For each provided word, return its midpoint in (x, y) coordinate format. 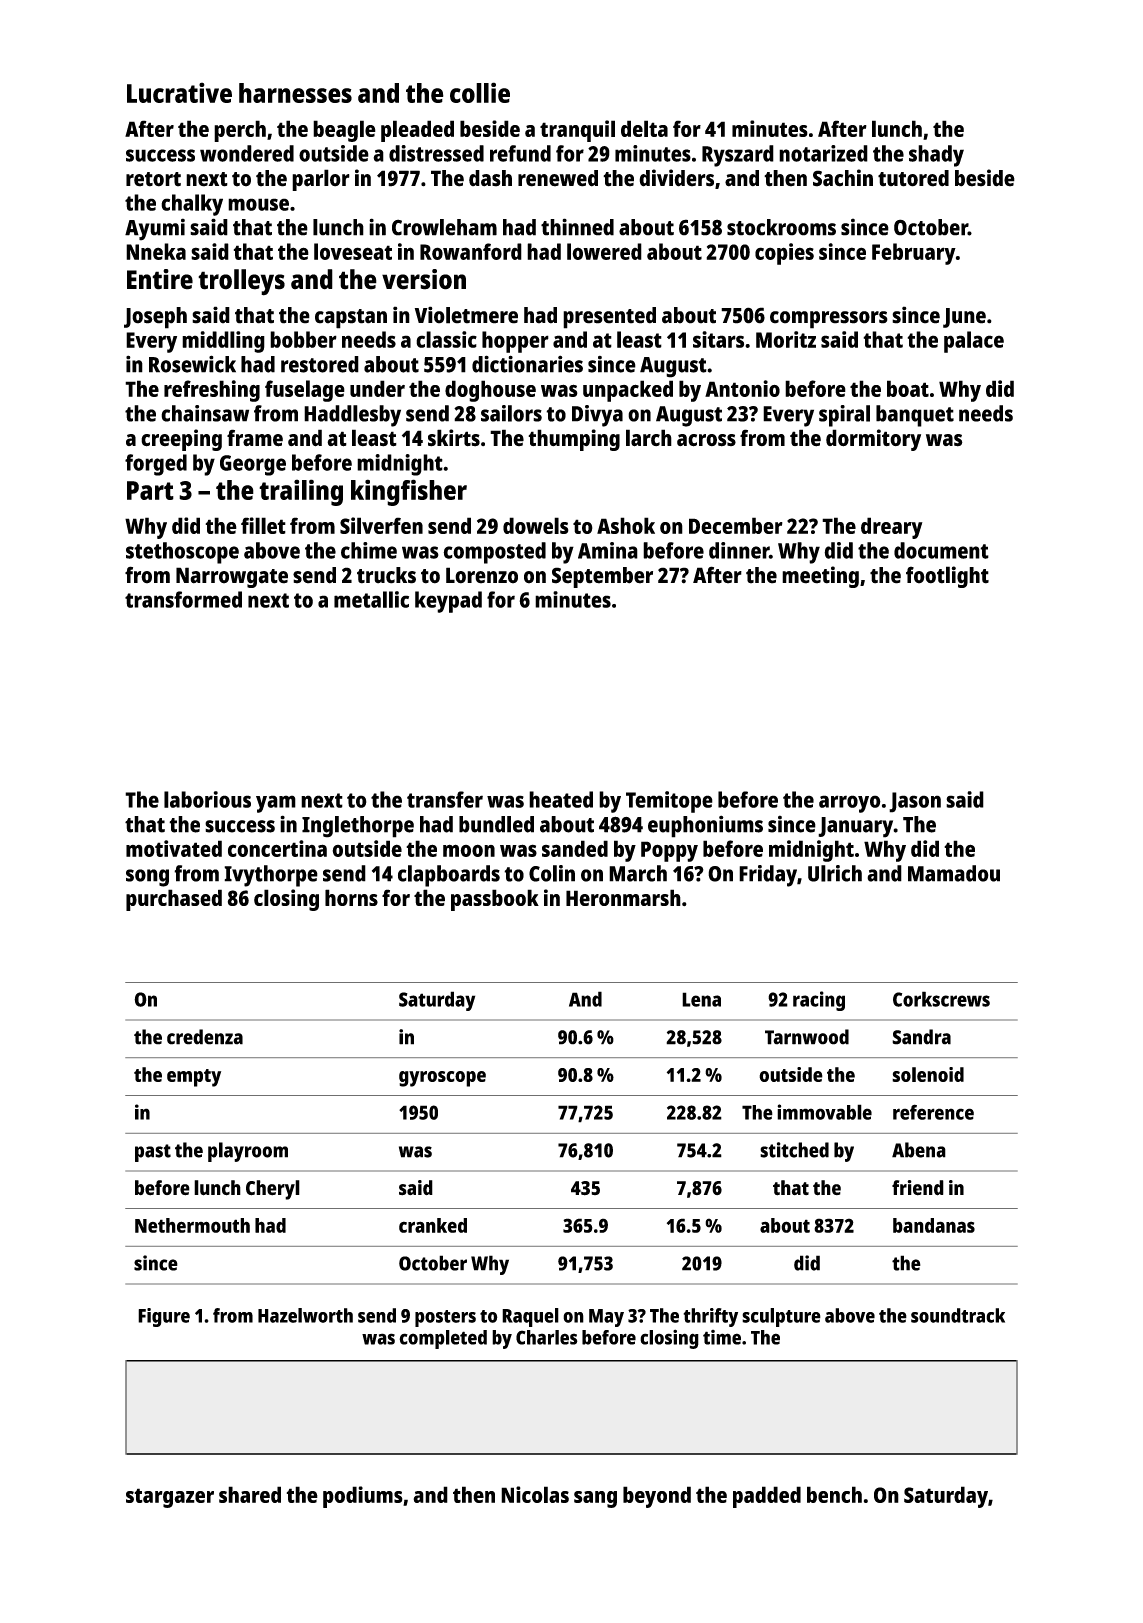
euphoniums (705, 826)
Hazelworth (305, 1315)
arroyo (850, 804)
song (147, 878)
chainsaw (205, 413)
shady (936, 156)
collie (480, 92)
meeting (820, 577)
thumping (574, 440)
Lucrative (179, 92)
